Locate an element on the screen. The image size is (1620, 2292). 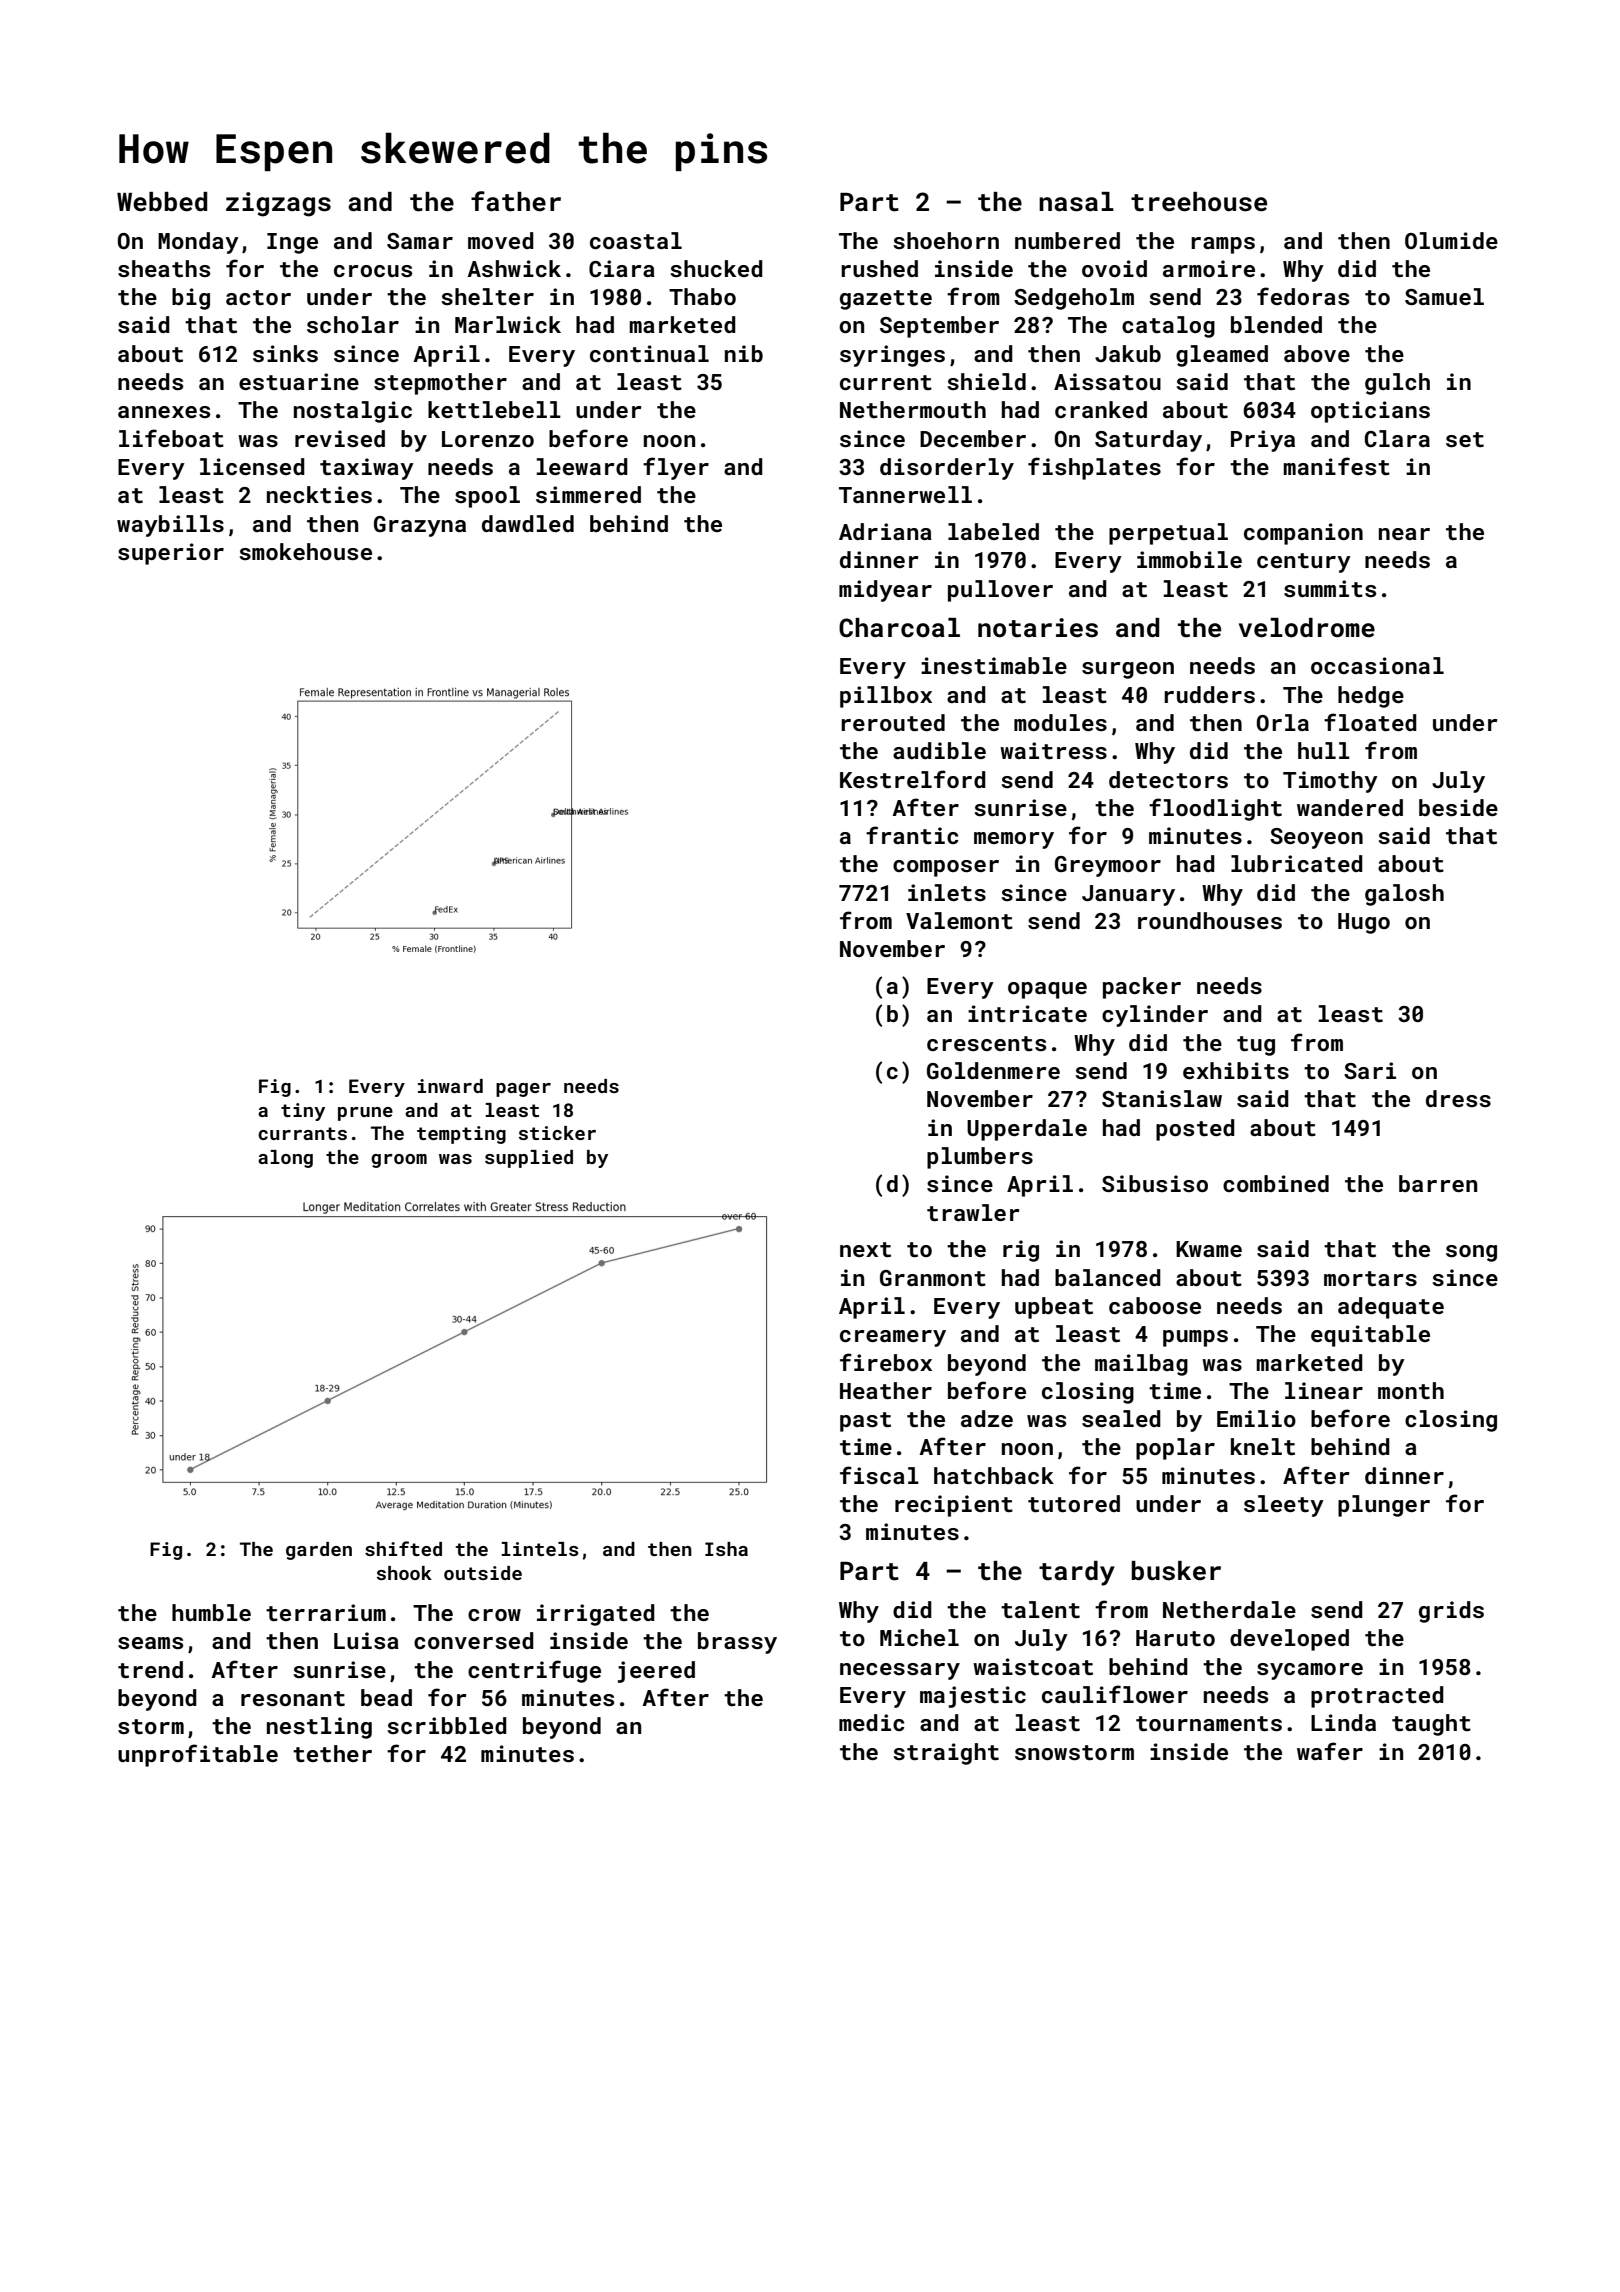
coastal is located at coordinates (636, 240).
